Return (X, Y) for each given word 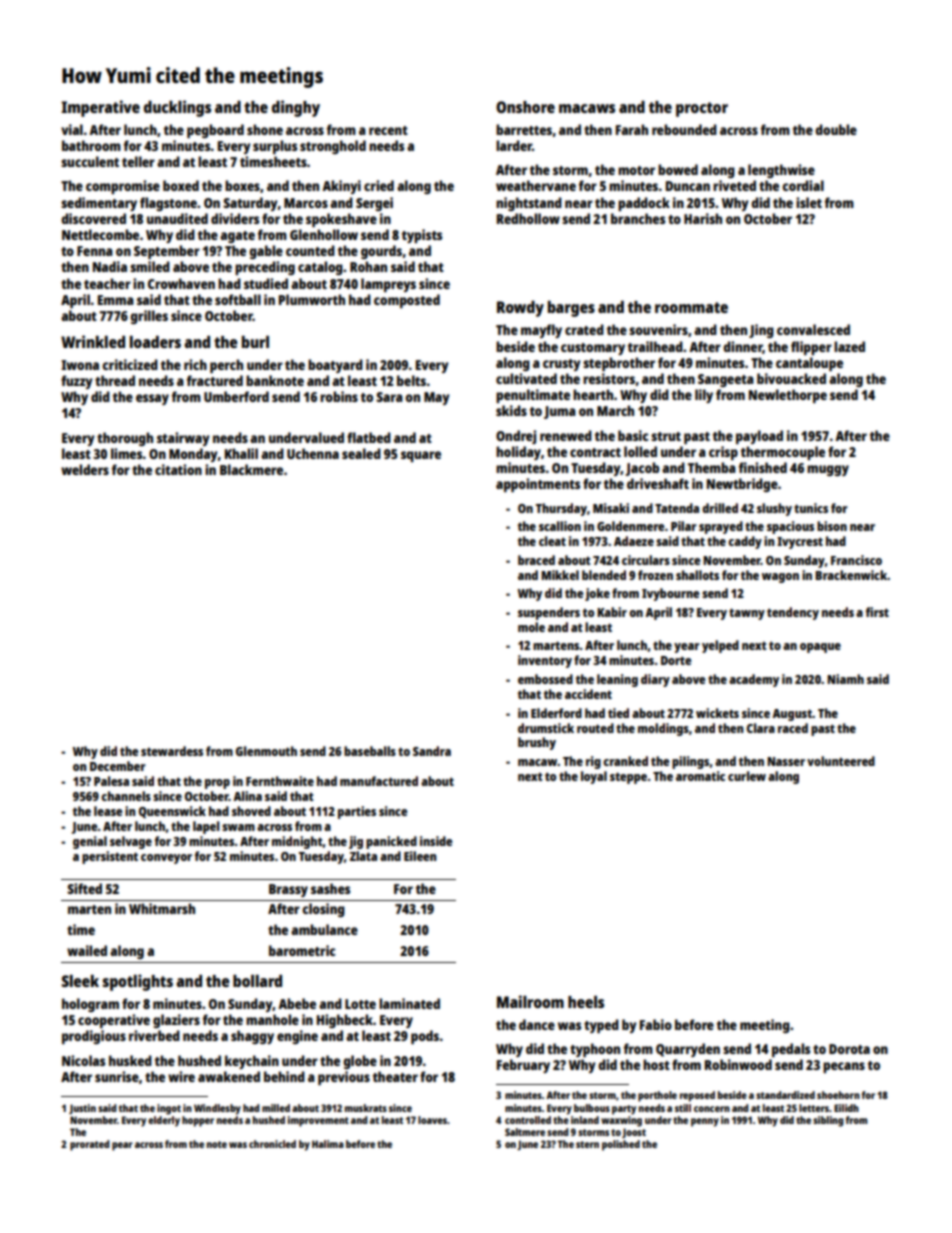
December (118, 766)
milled (276, 1108)
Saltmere (525, 1132)
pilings (690, 762)
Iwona (80, 365)
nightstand (529, 204)
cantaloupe (809, 364)
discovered (93, 218)
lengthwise (781, 171)
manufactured (379, 781)
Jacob (642, 469)
